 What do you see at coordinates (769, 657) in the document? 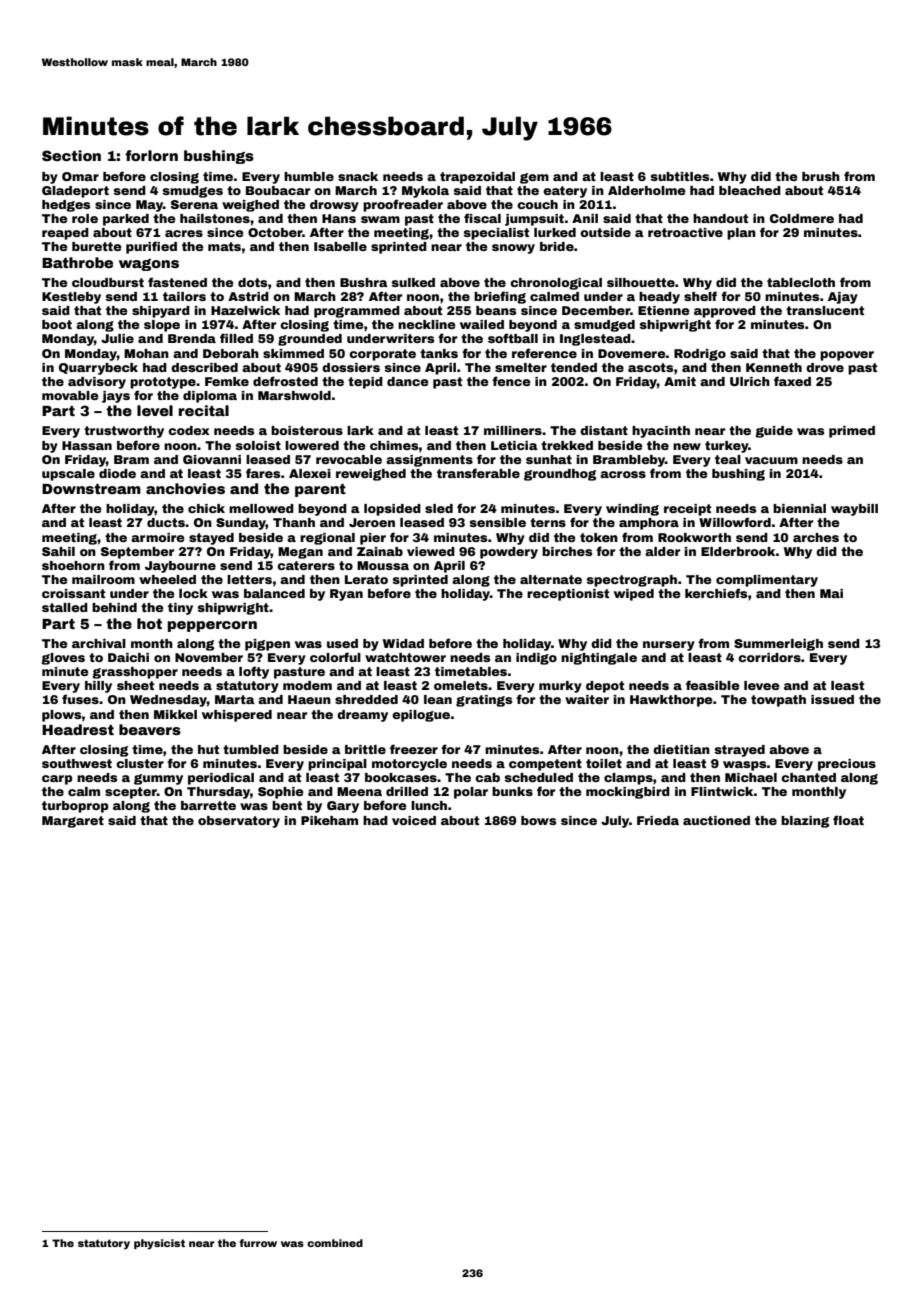
I see `corridors` at bounding box center [769, 657].
